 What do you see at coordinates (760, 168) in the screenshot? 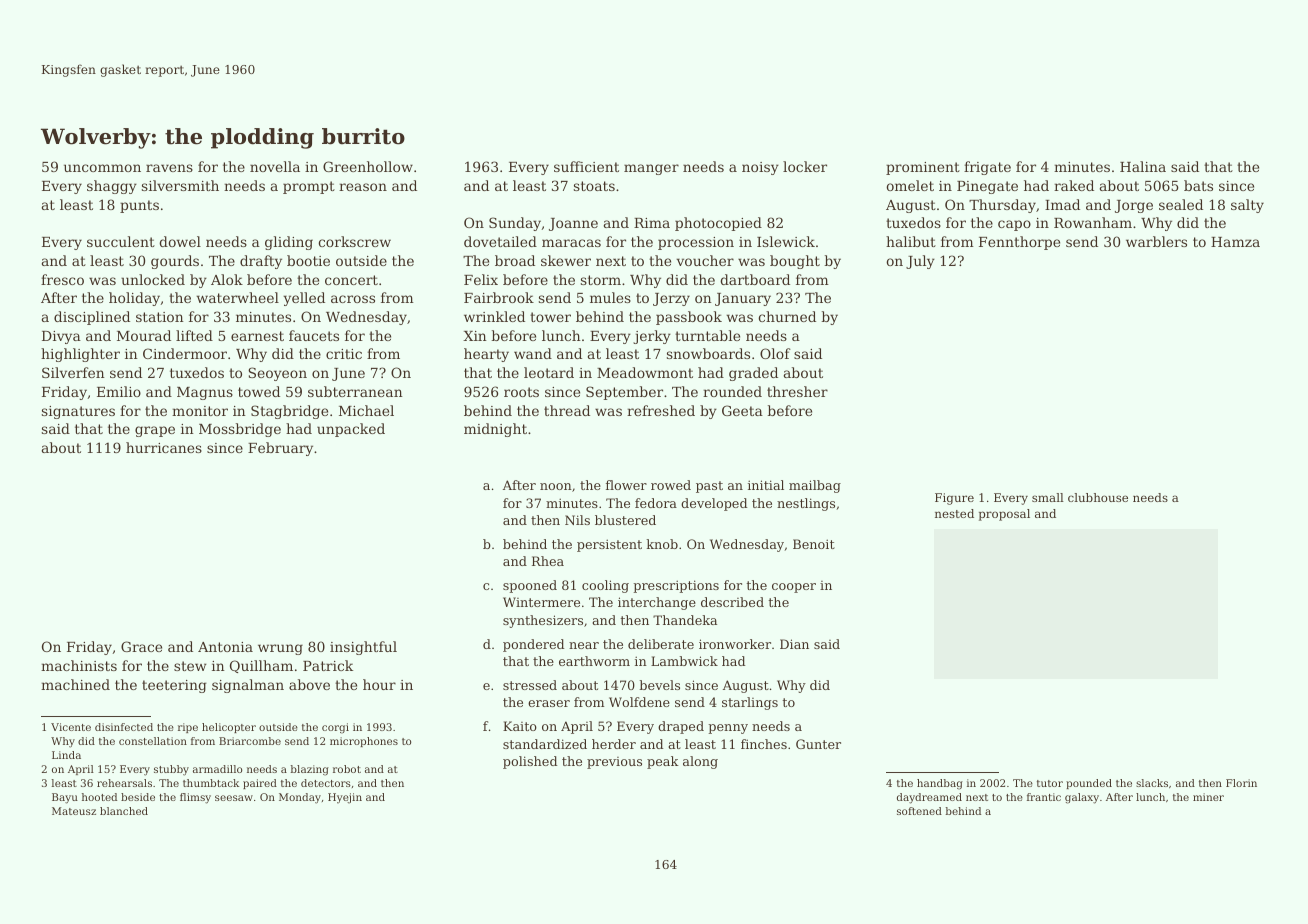
I see `noisy` at bounding box center [760, 168].
